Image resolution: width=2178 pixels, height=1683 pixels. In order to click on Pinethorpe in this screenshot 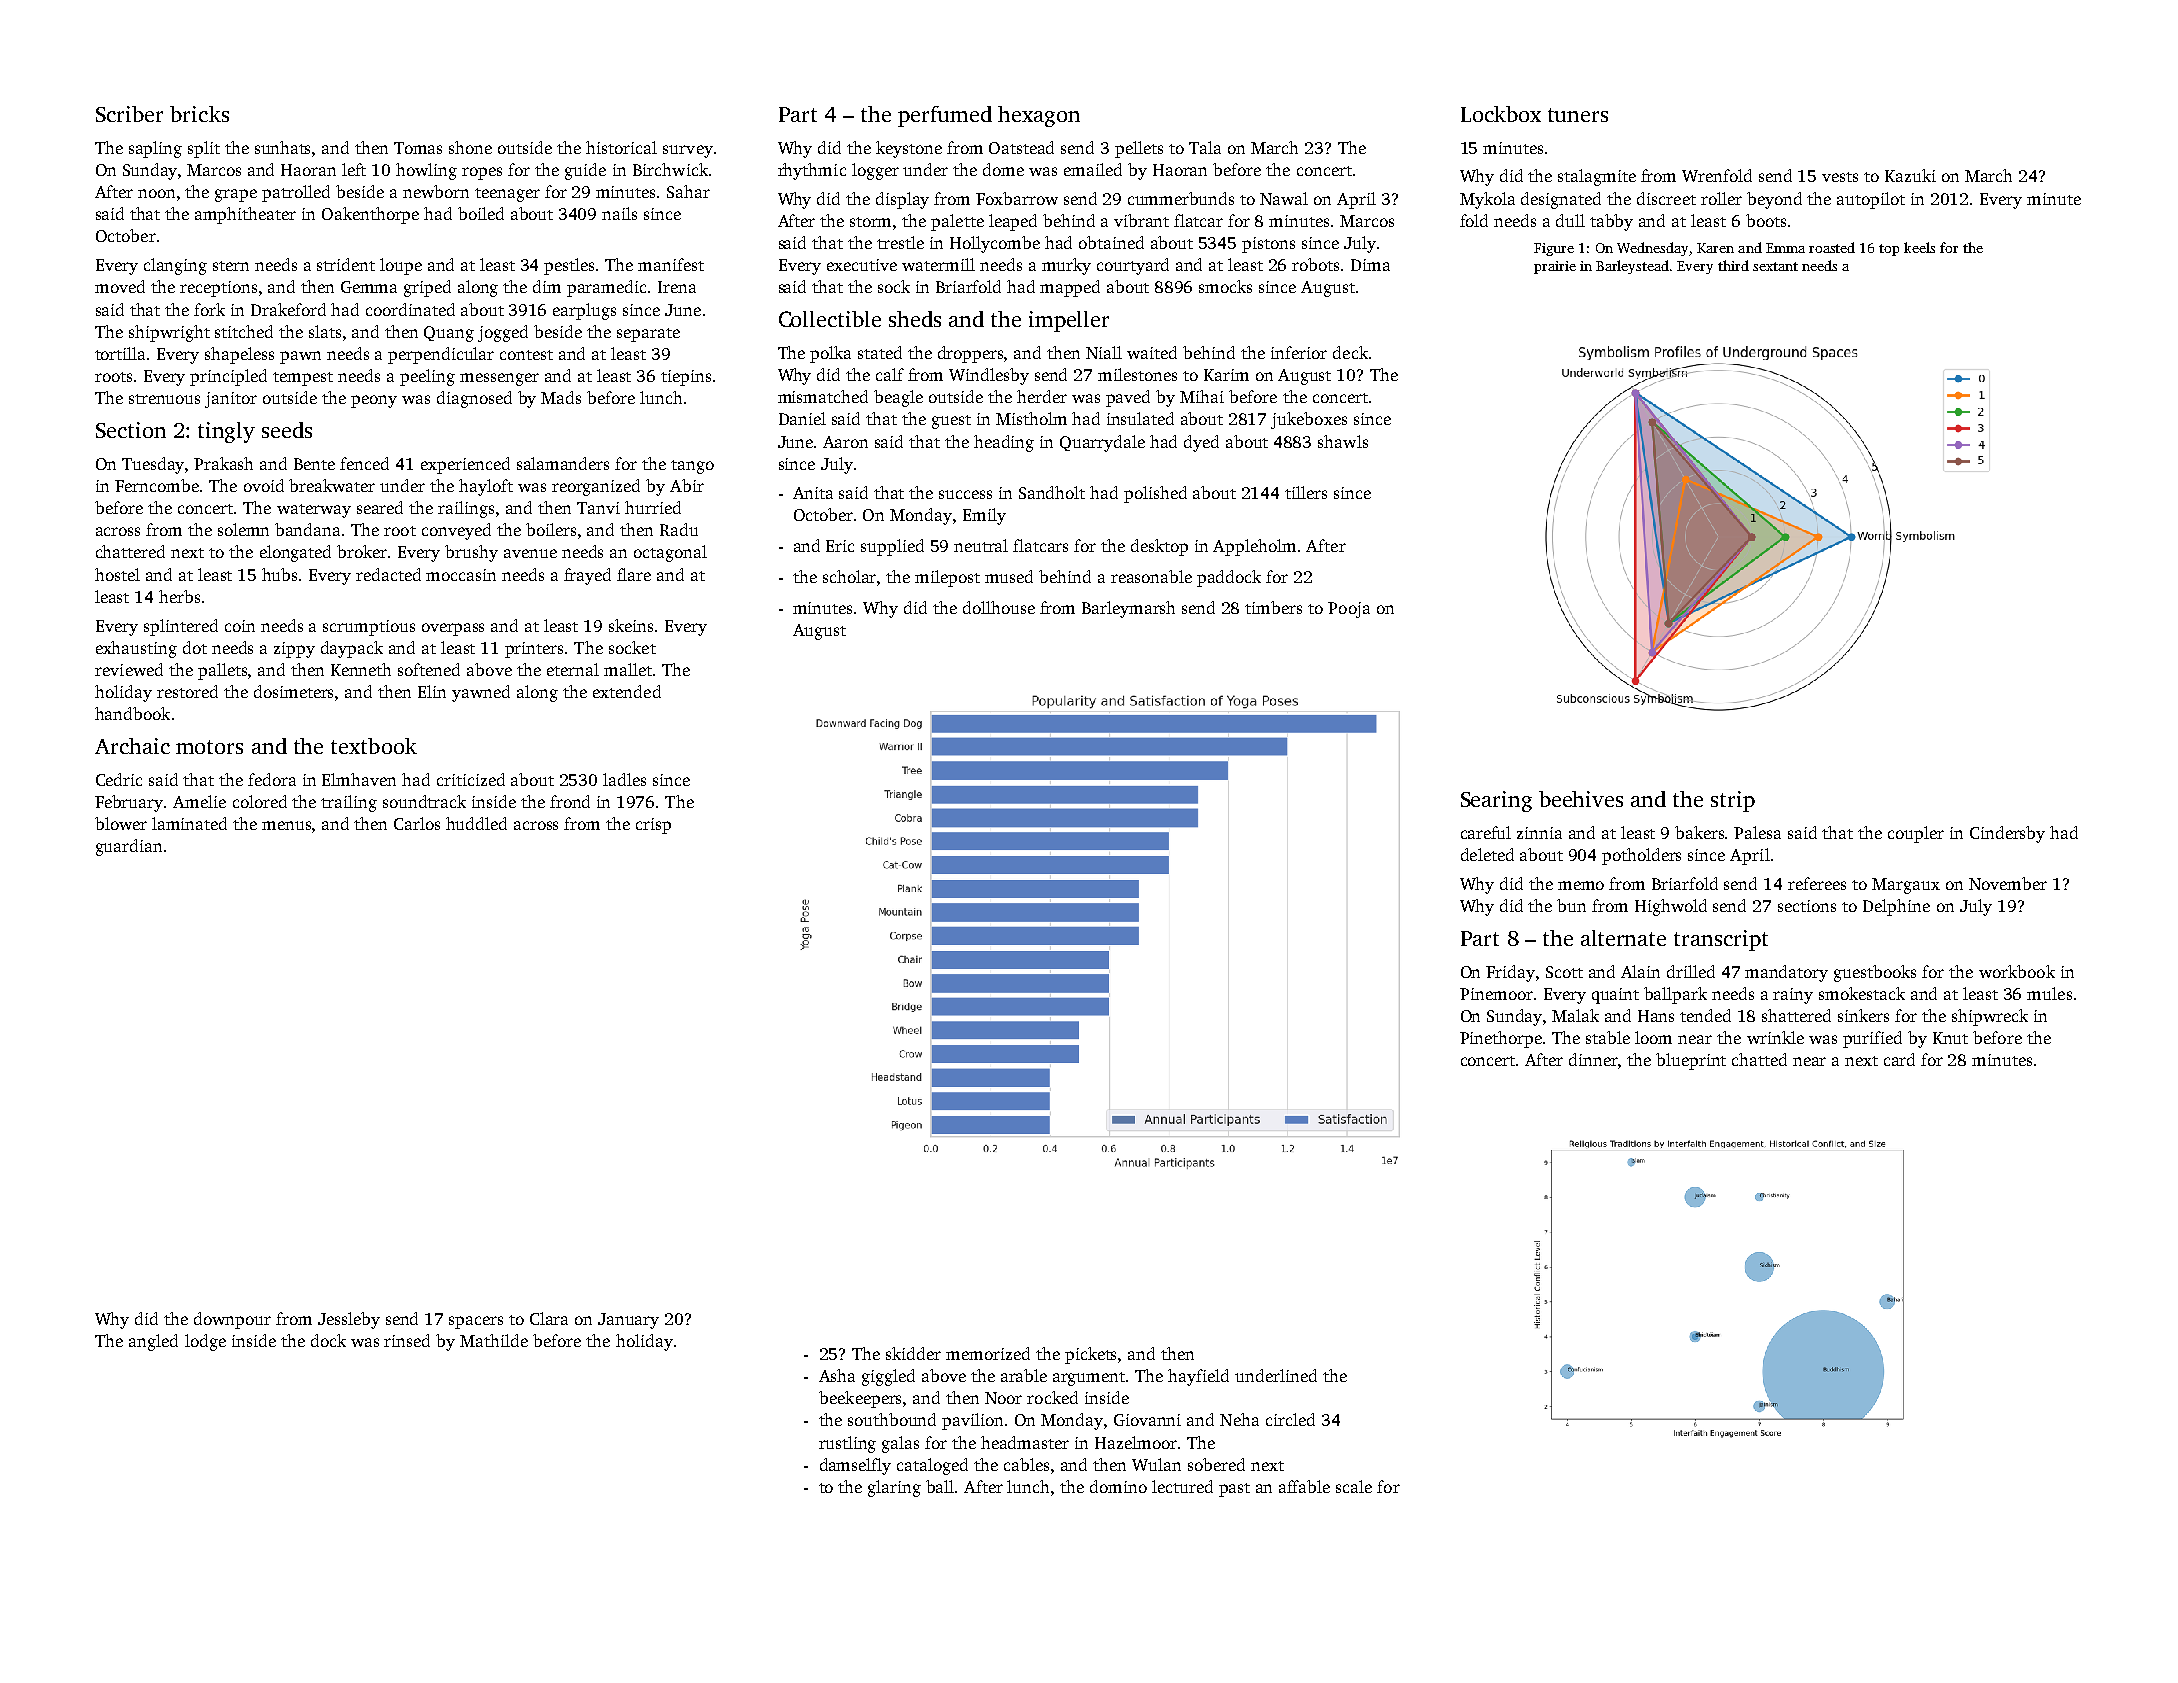, I will do `click(1501, 1039)`.
